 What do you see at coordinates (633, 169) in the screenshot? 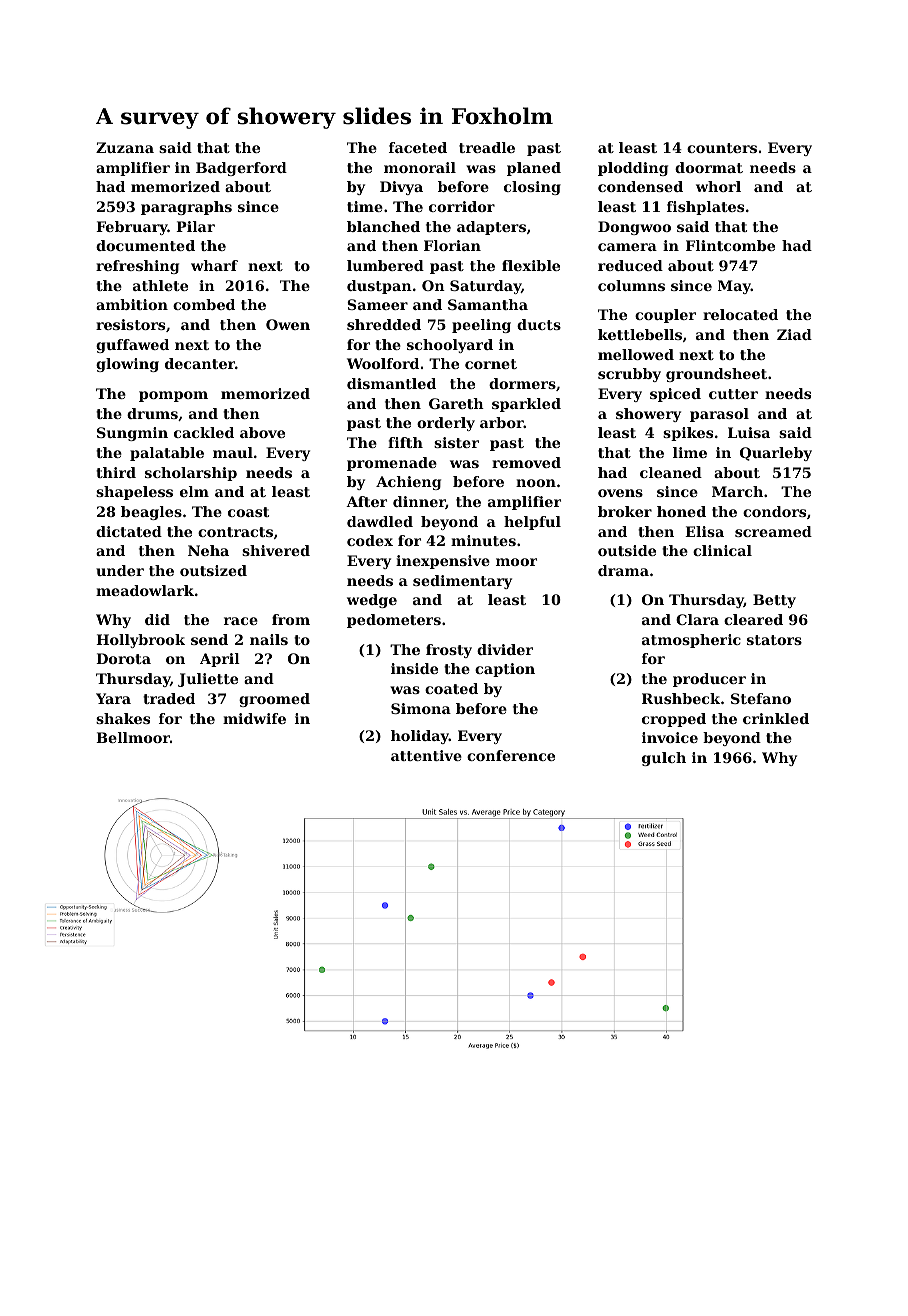
I see `plodding` at bounding box center [633, 169].
